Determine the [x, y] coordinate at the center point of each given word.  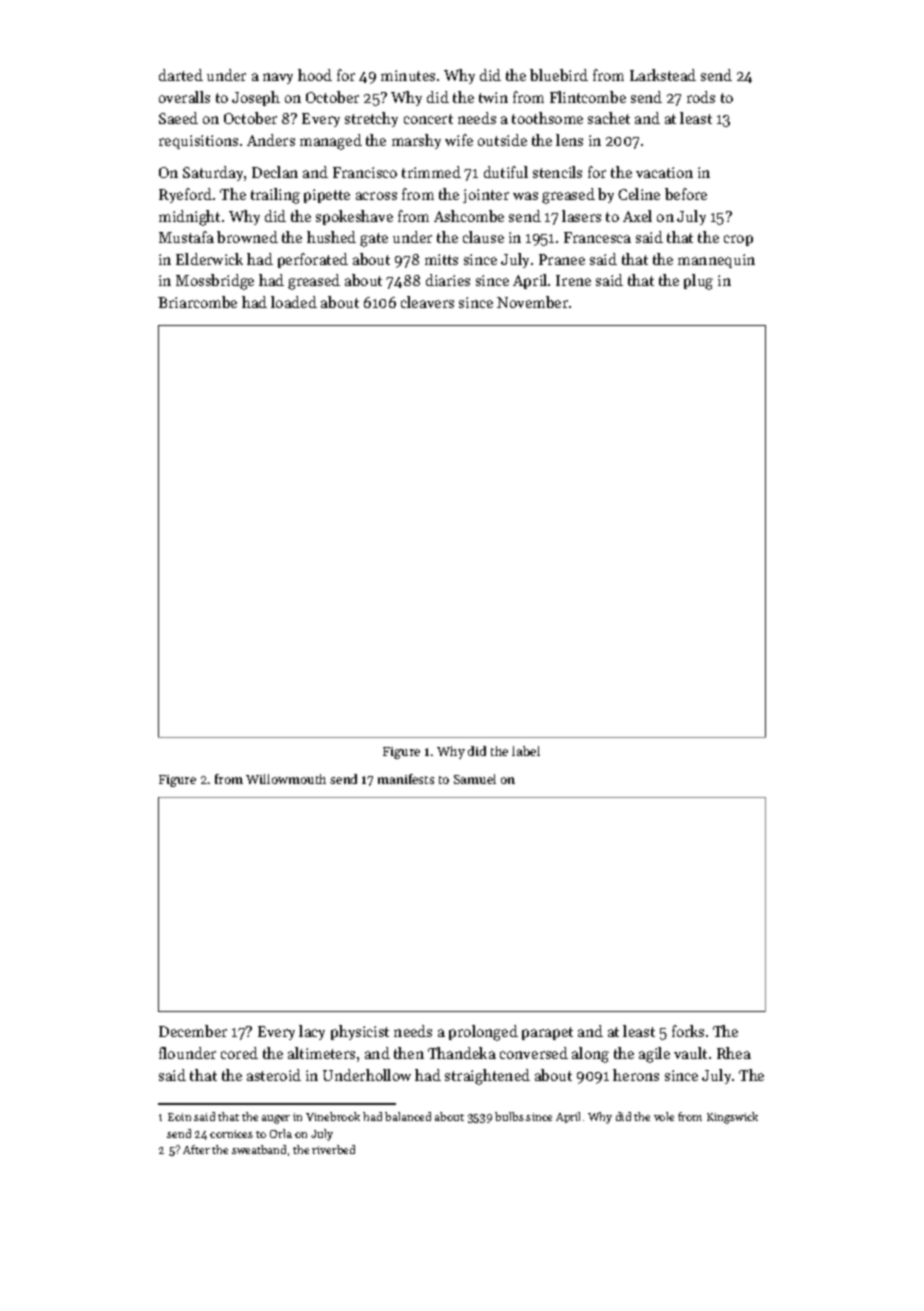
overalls [184, 97]
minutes [408, 75]
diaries [448, 280]
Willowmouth [286, 779]
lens [569, 140]
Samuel [475, 779]
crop [738, 240]
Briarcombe [197, 302]
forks [688, 1031]
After [196, 1149]
